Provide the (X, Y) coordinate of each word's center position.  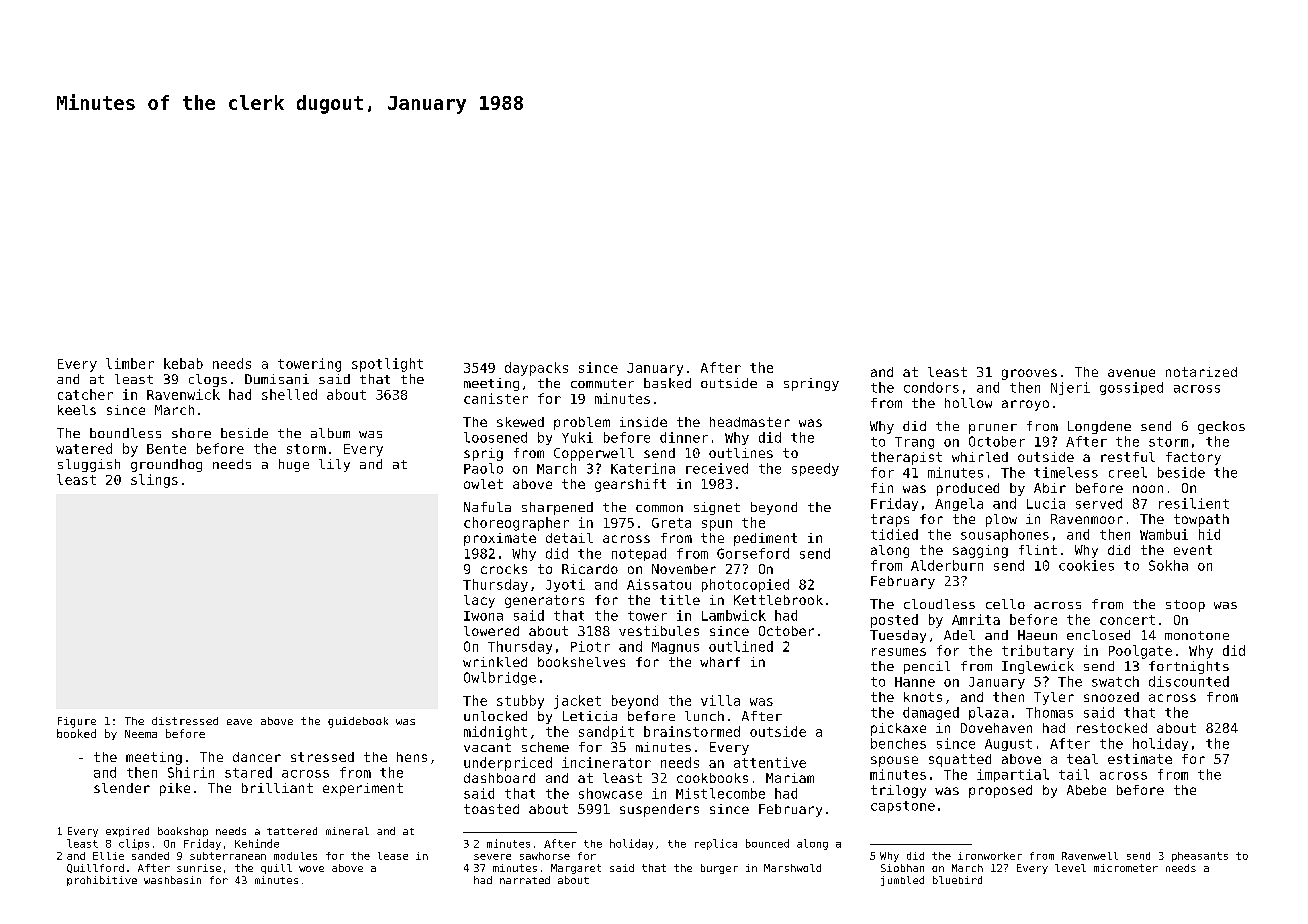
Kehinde (257, 843)
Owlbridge (500, 678)
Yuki (577, 437)
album (330, 433)
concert (1127, 620)
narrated (525, 880)
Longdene (1099, 427)
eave (239, 722)
